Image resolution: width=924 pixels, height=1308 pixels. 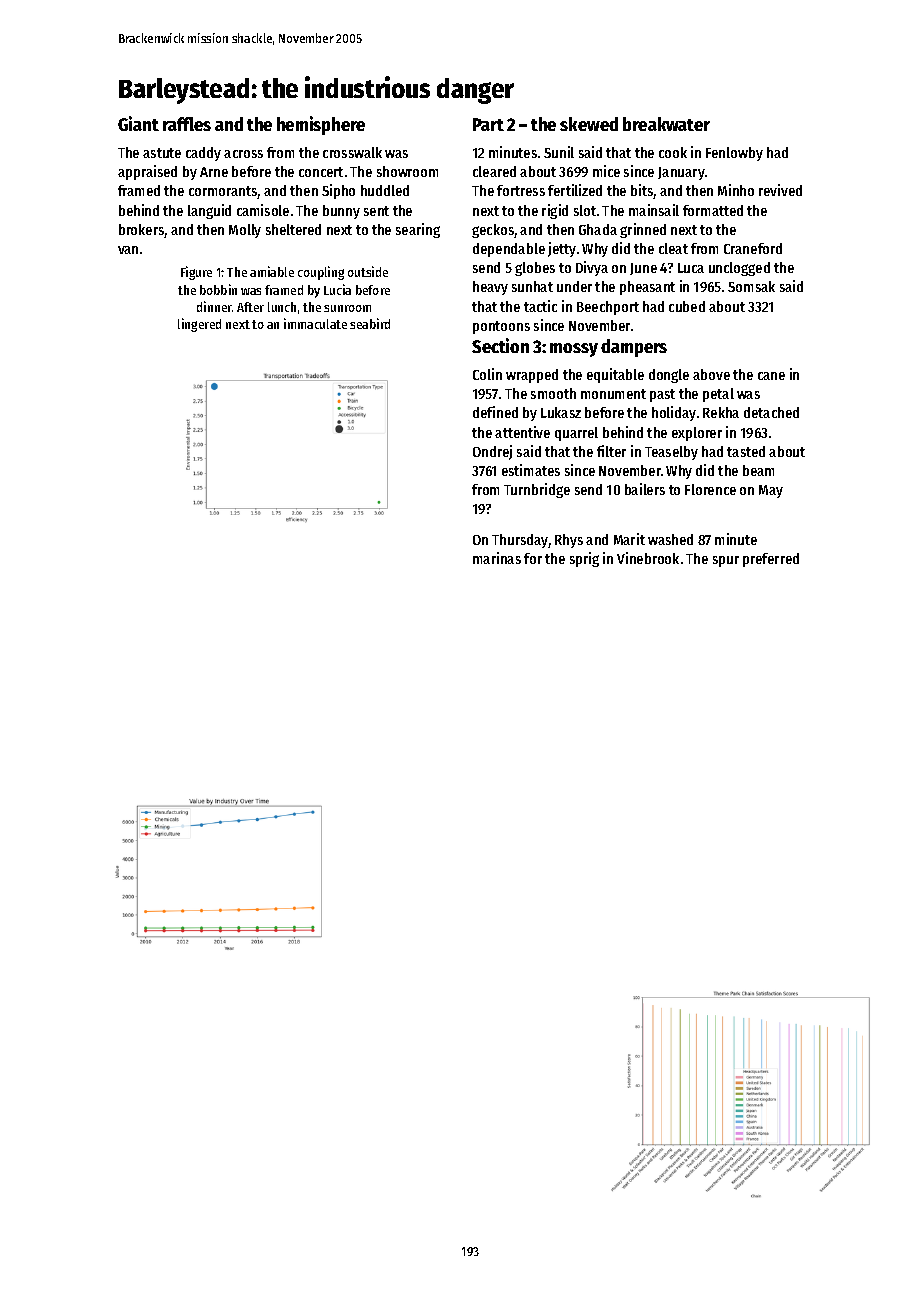 What do you see at coordinates (666, 124) in the screenshot?
I see `breakwater` at bounding box center [666, 124].
